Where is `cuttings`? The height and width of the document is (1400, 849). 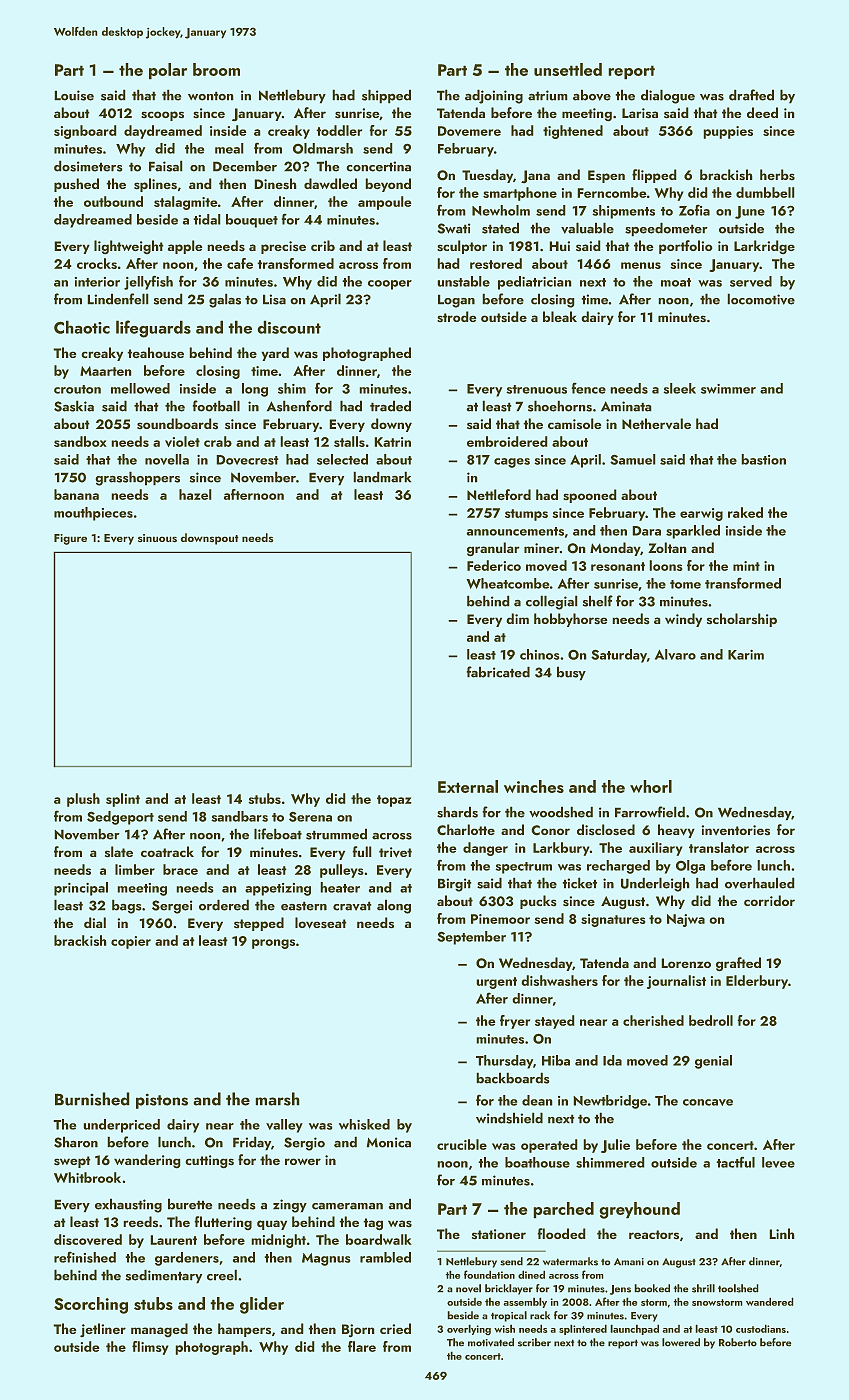
cuttings is located at coordinates (210, 1161).
